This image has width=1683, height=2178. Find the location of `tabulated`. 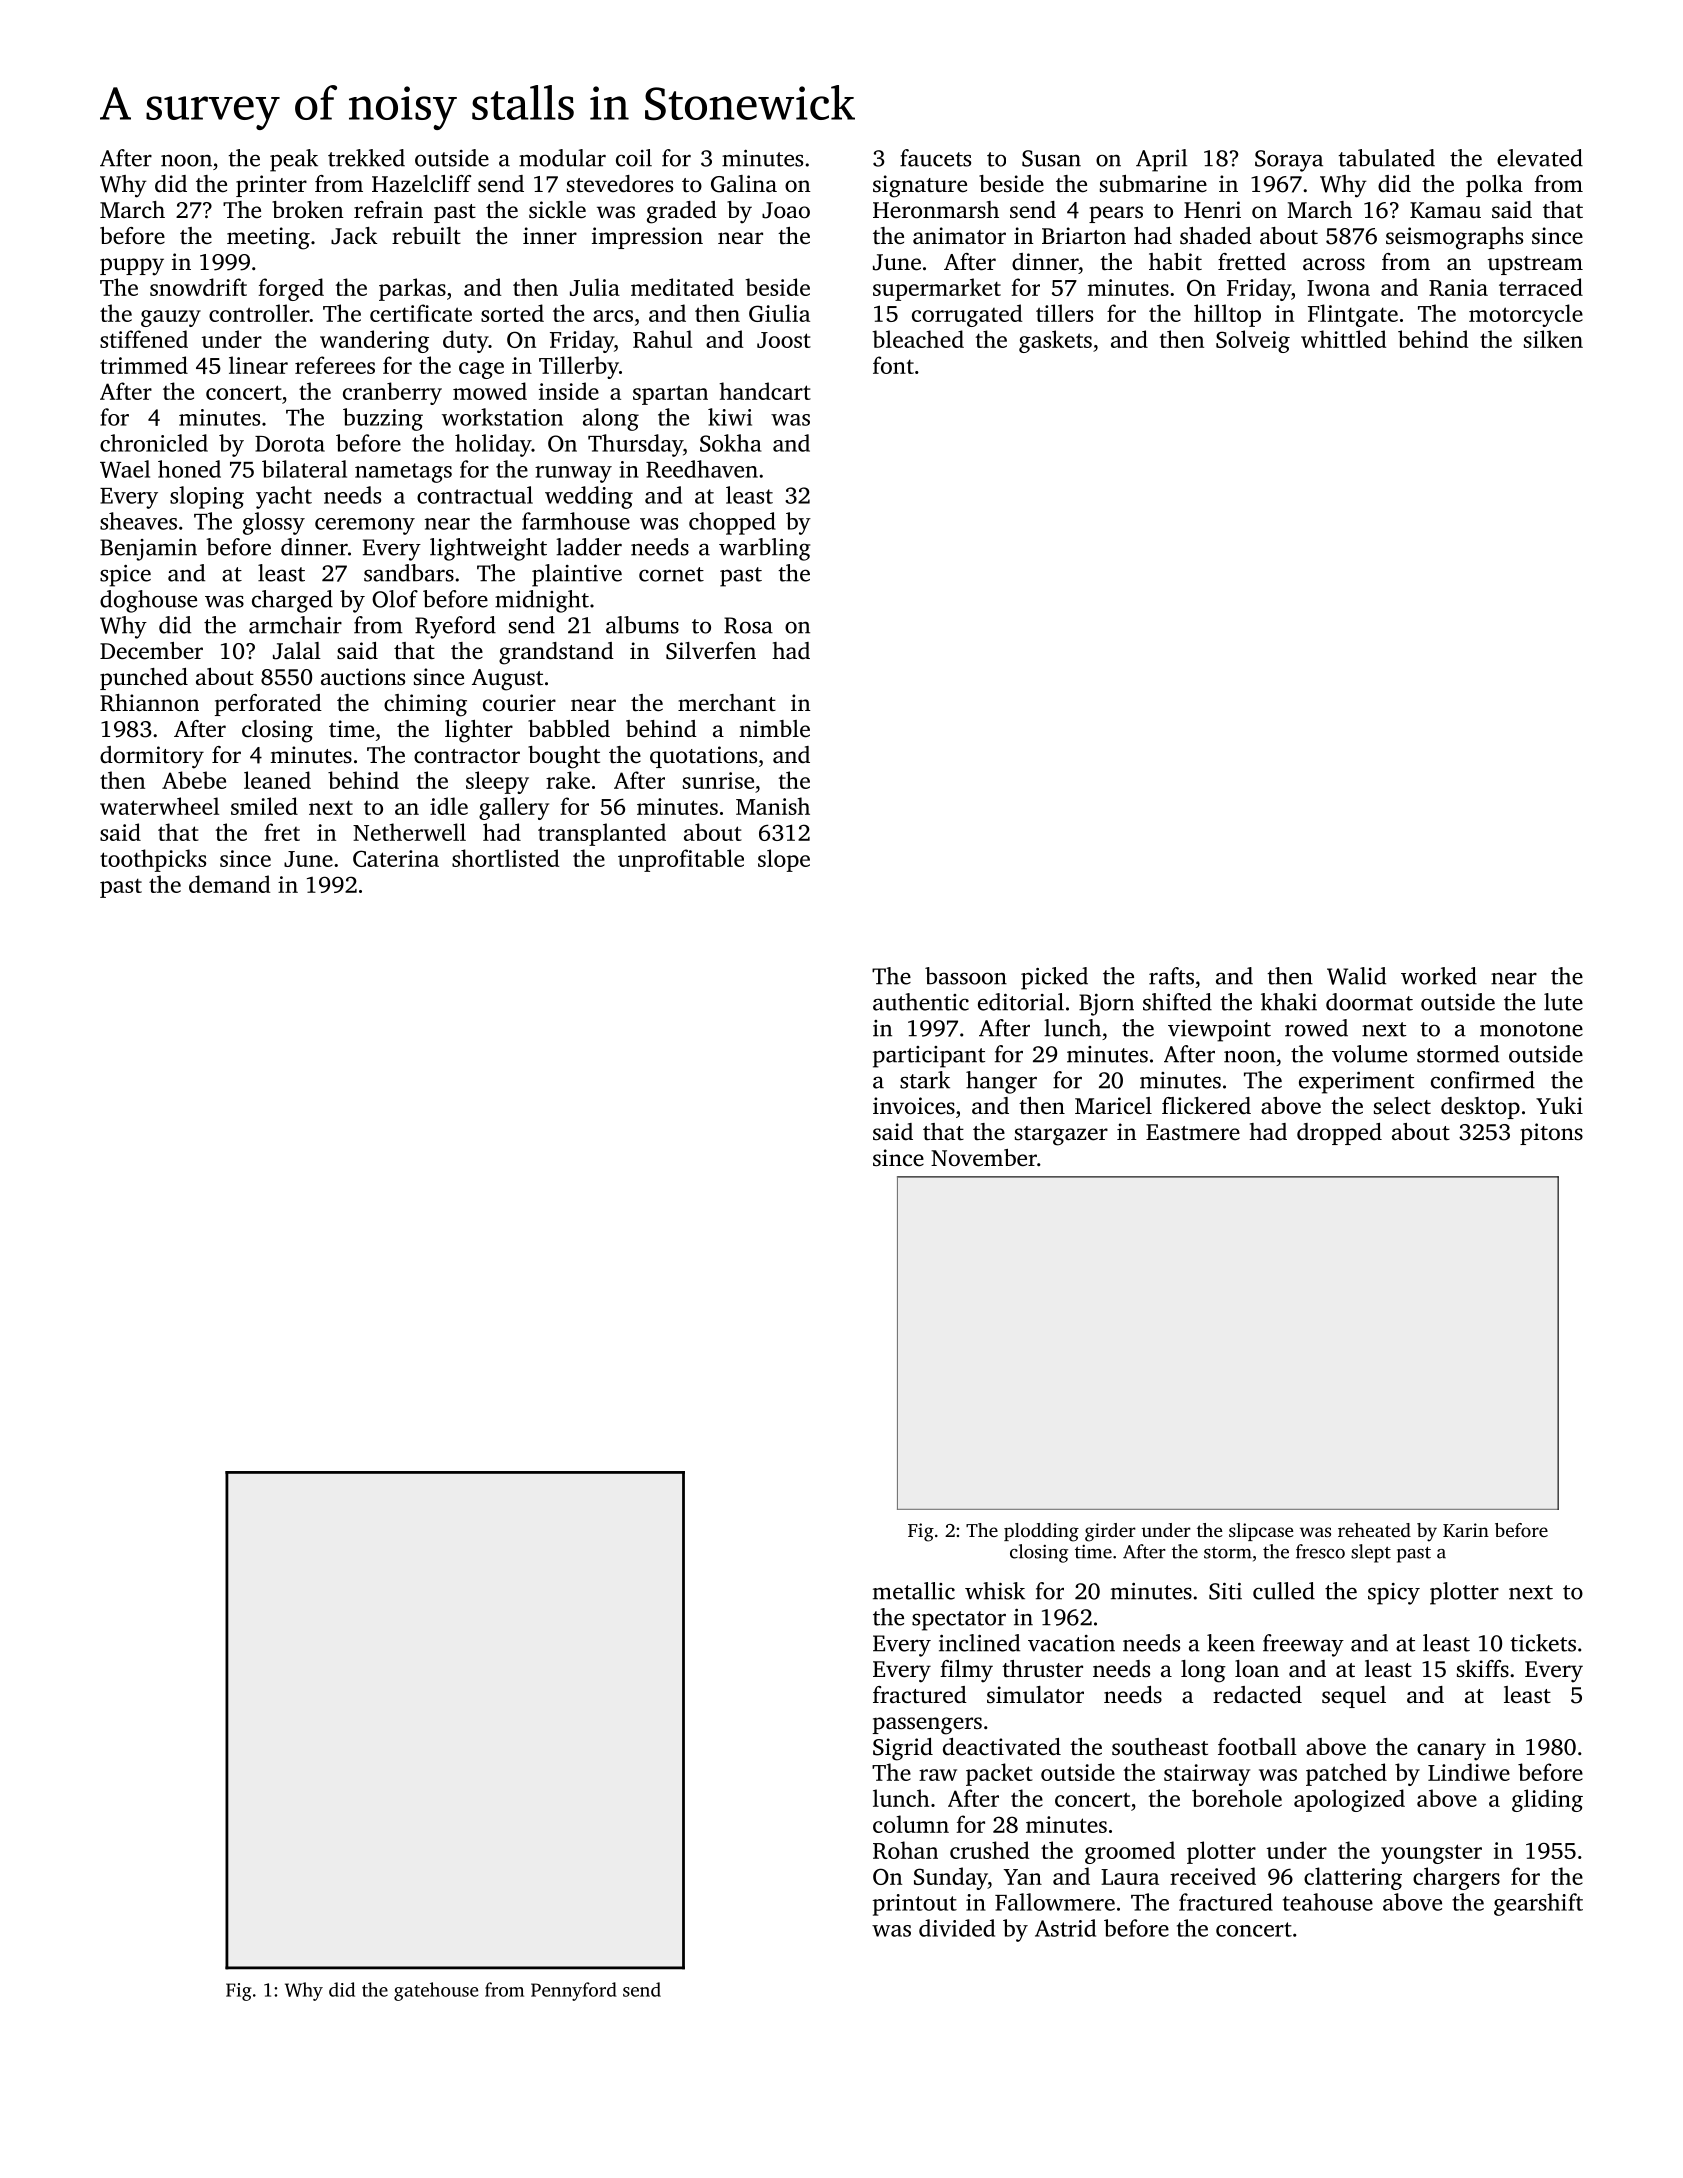

tabulated is located at coordinates (1386, 158).
